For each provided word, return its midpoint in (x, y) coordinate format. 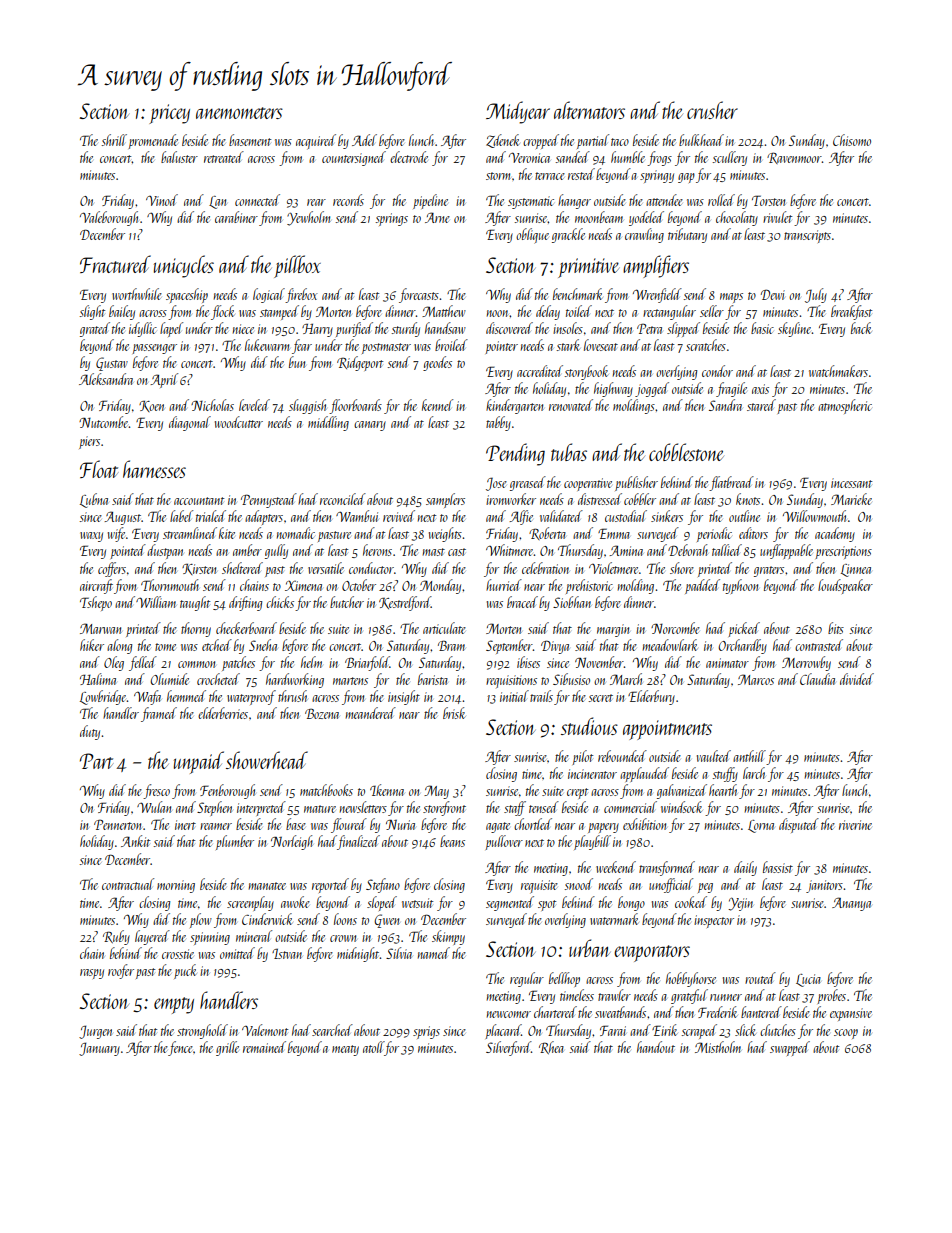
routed (760, 978)
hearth (723, 790)
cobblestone (686, 452)
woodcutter (239, 422)
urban (589, 948)
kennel (437, 405)
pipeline (430, 201)
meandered (370, 713)
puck (185, 971)
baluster (179, 157)
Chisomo (852, 140)
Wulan (154, 807)
